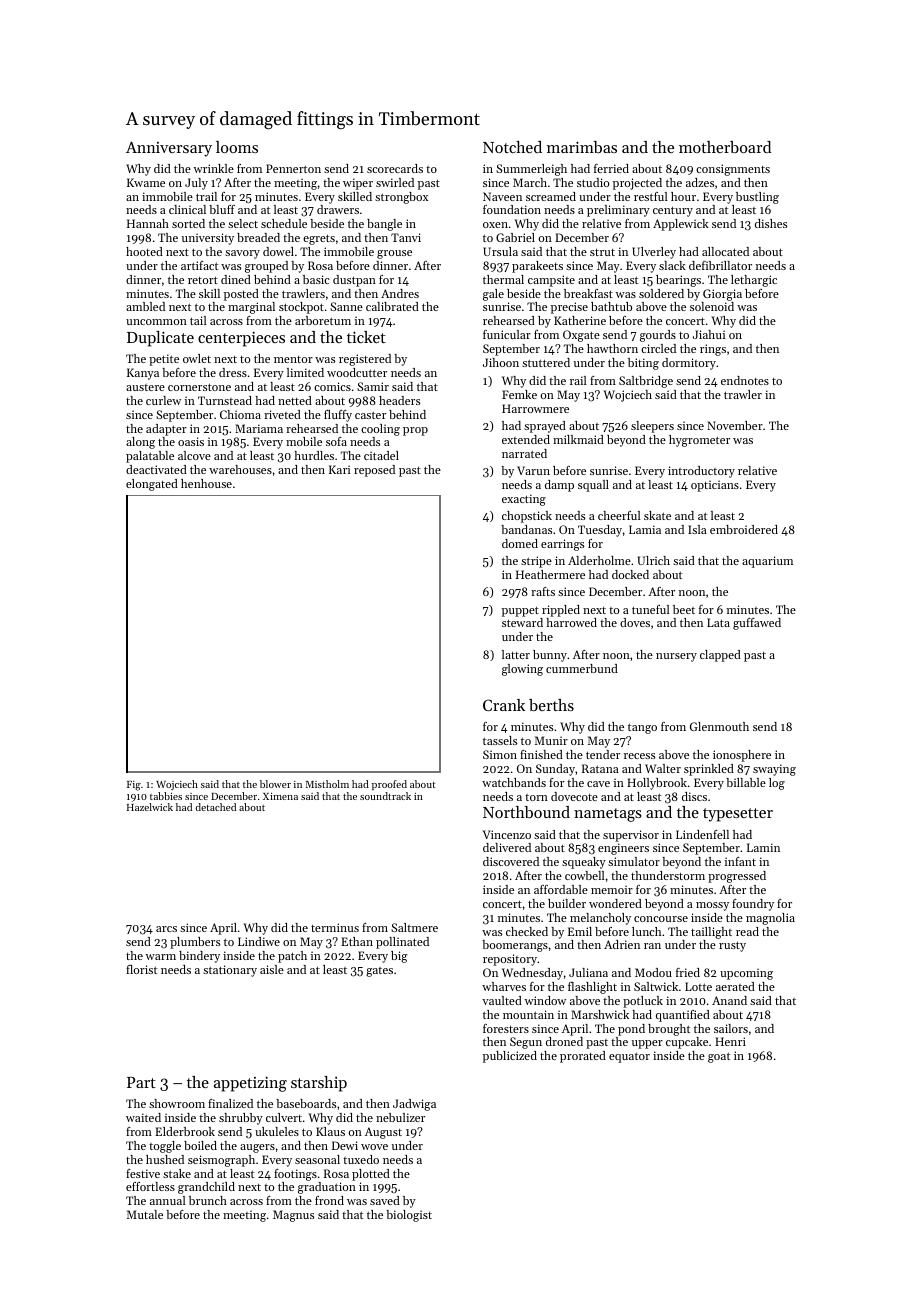 Image resolution: width=924 pixels, height=1314 pixels. What do you see at coordinates (725, 147) in the screenshot?
I see `motherboard` at bounding box center [725, 147].
